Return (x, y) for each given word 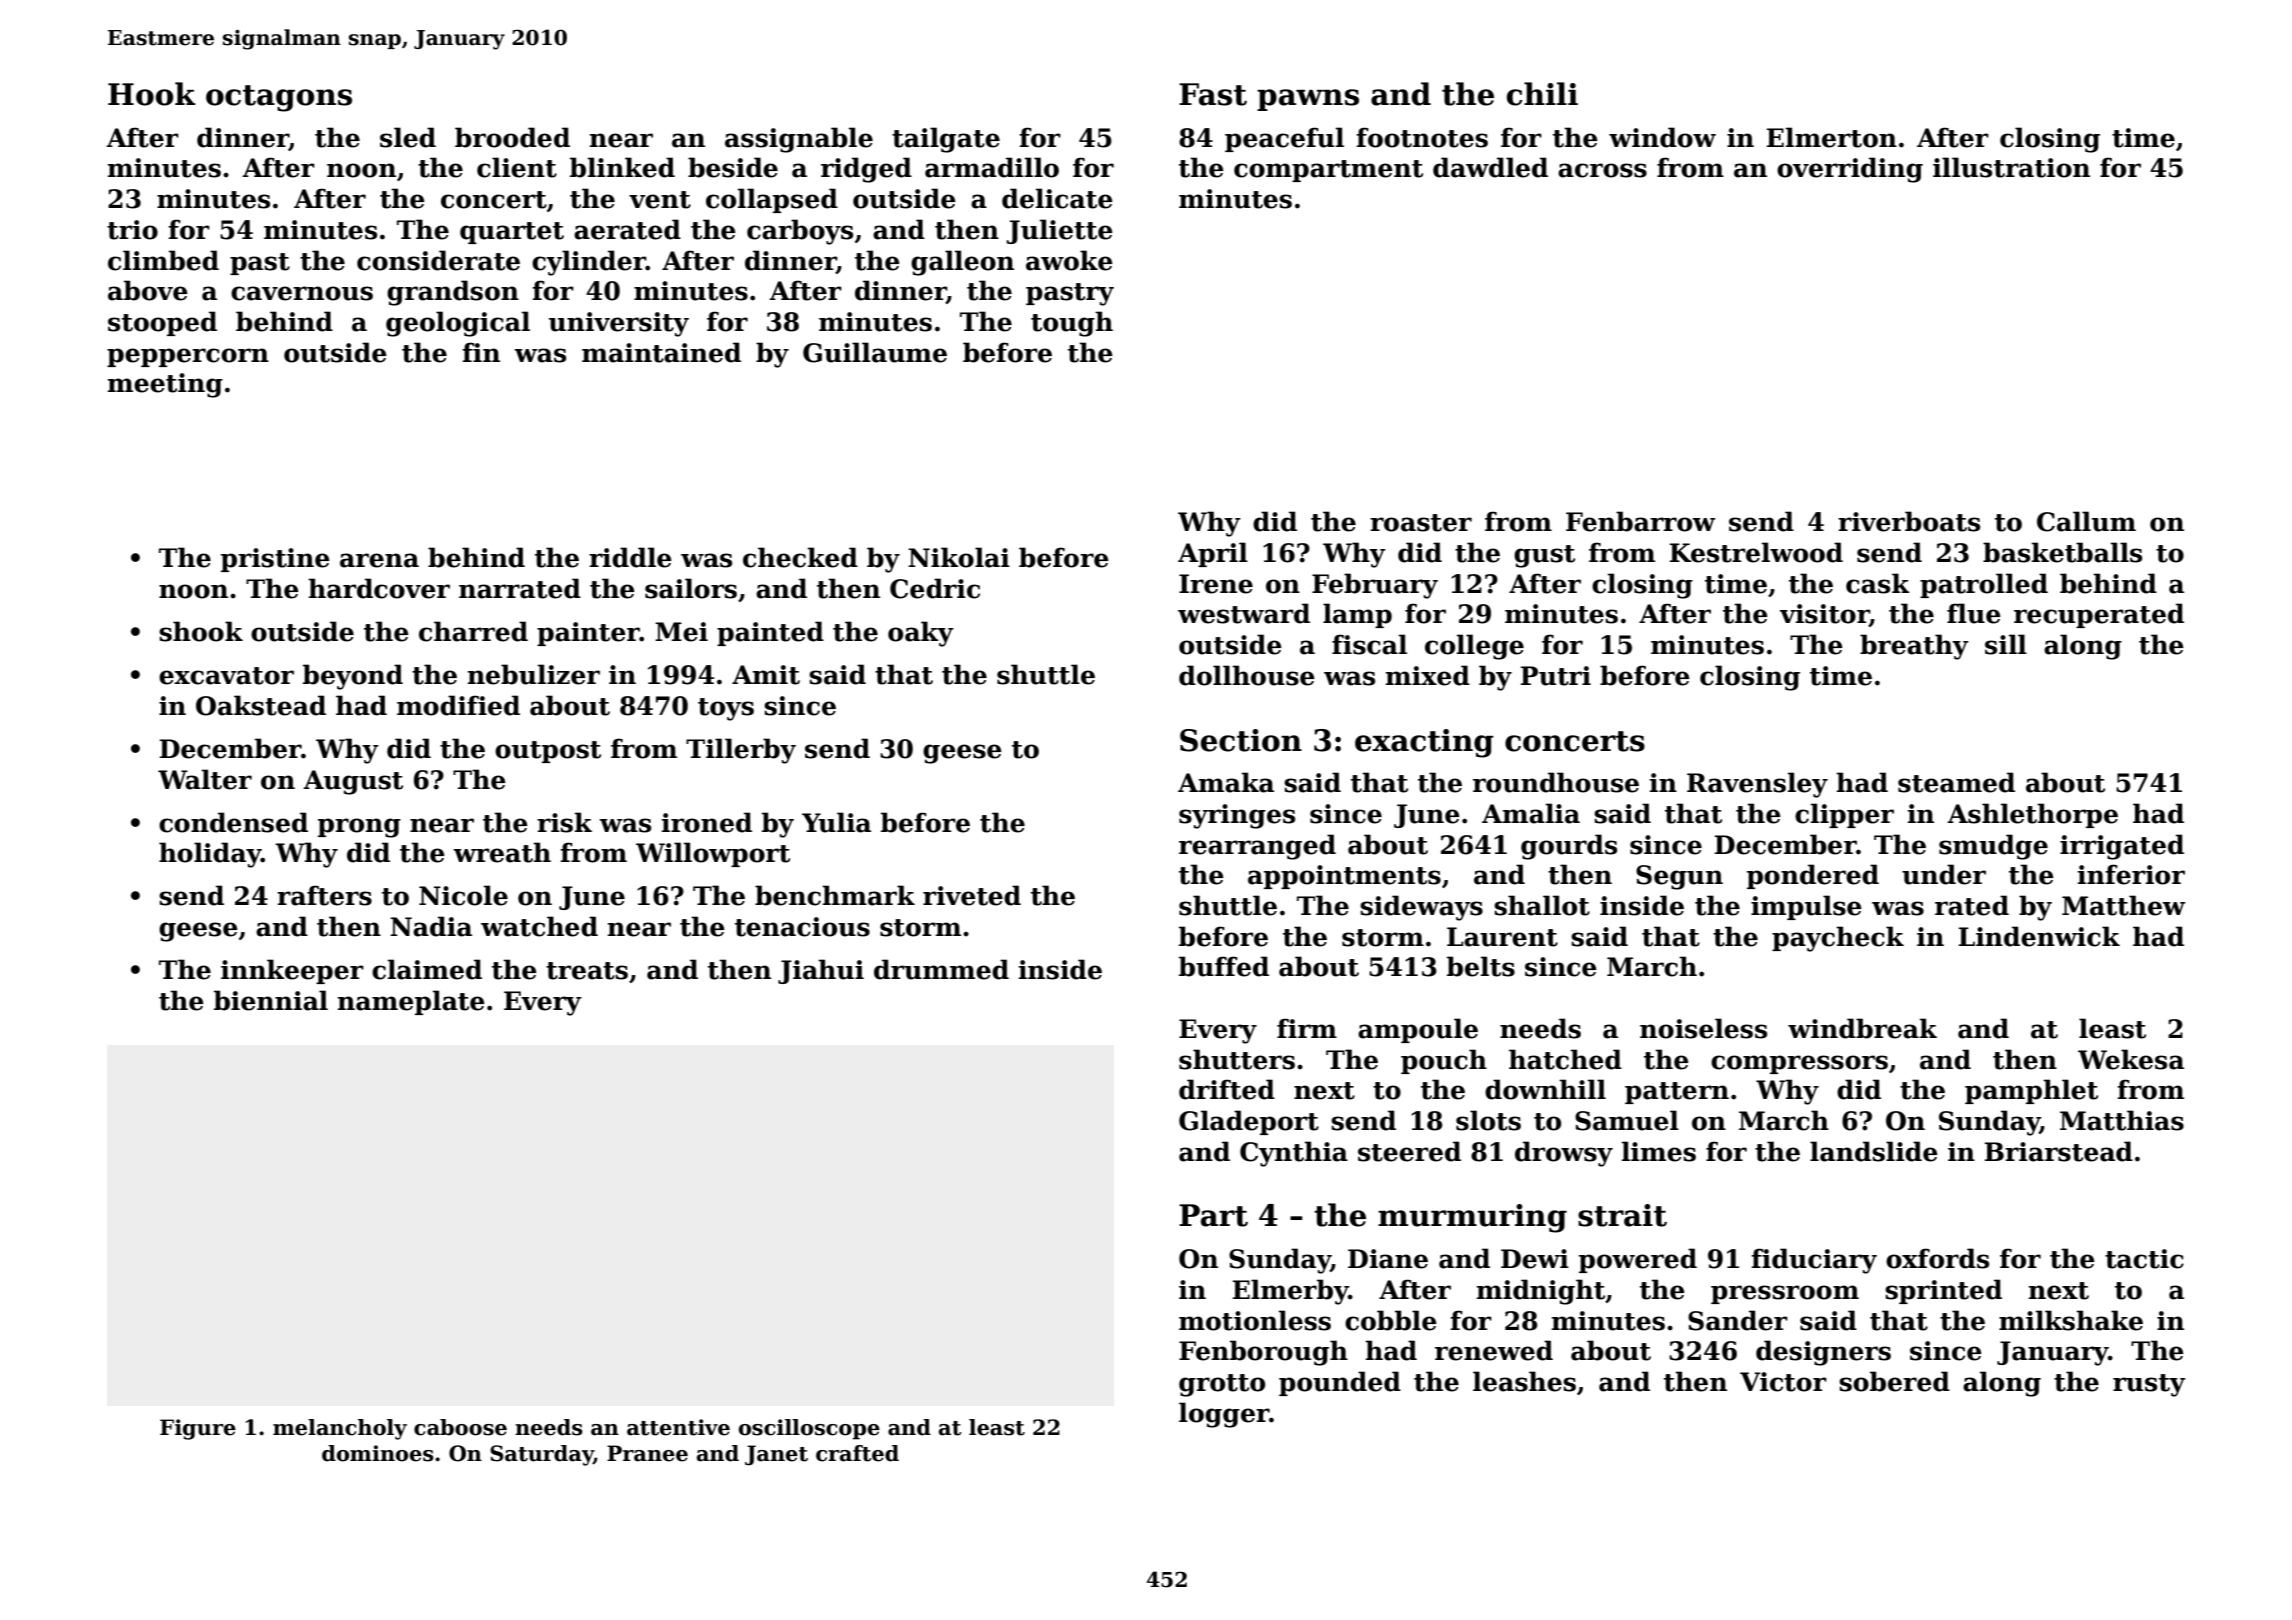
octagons (279, 98)
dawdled (1490, 167)
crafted (857, 1453)
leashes (1524, 1381)
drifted (1227, 1089)
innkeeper (292, 971)
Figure (198, 1429)
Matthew (2124, 905)
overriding (1850, 170)
